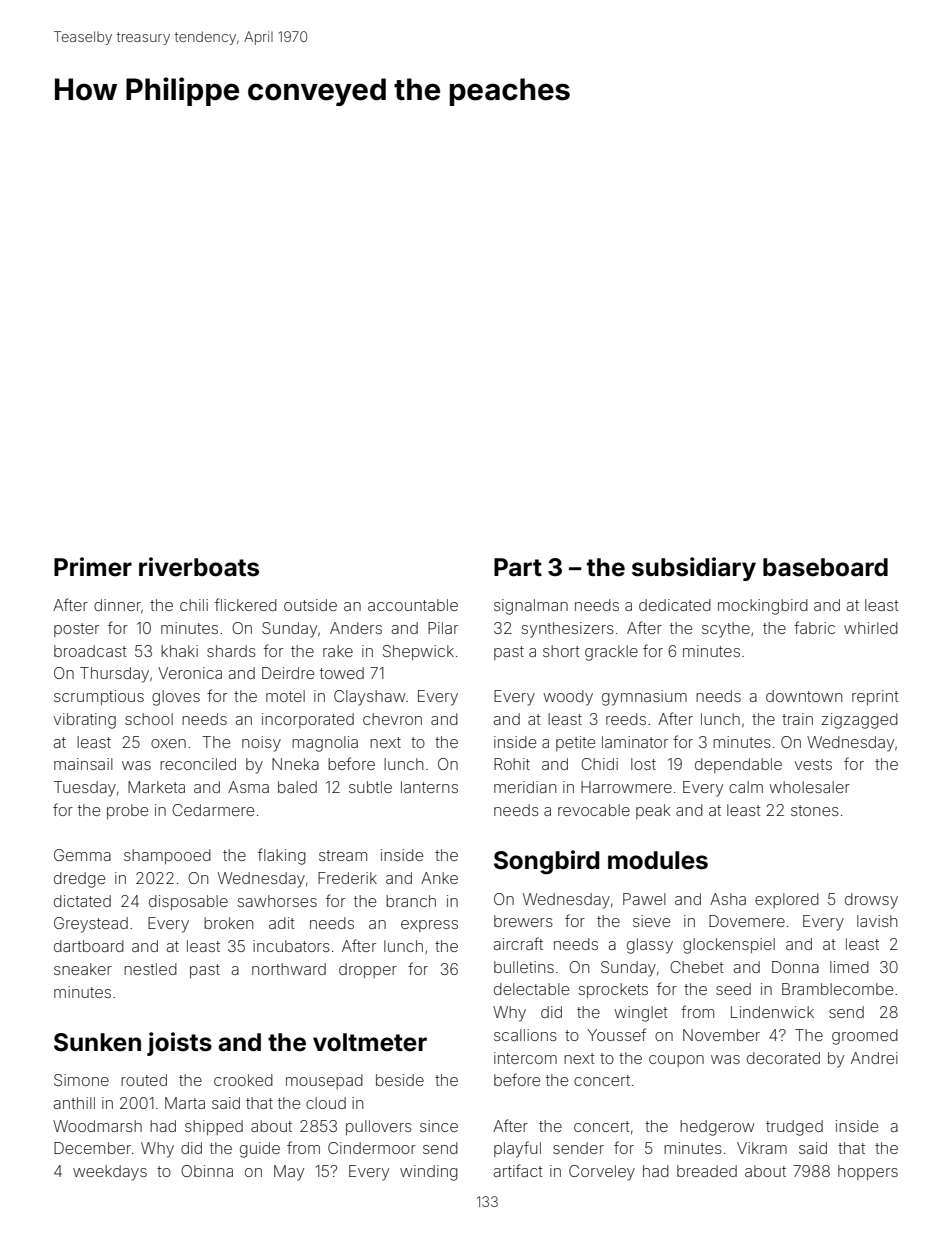 The height and width of the screenshot is (1233, 952). I want to click on magnolia, so click(325, 744).
